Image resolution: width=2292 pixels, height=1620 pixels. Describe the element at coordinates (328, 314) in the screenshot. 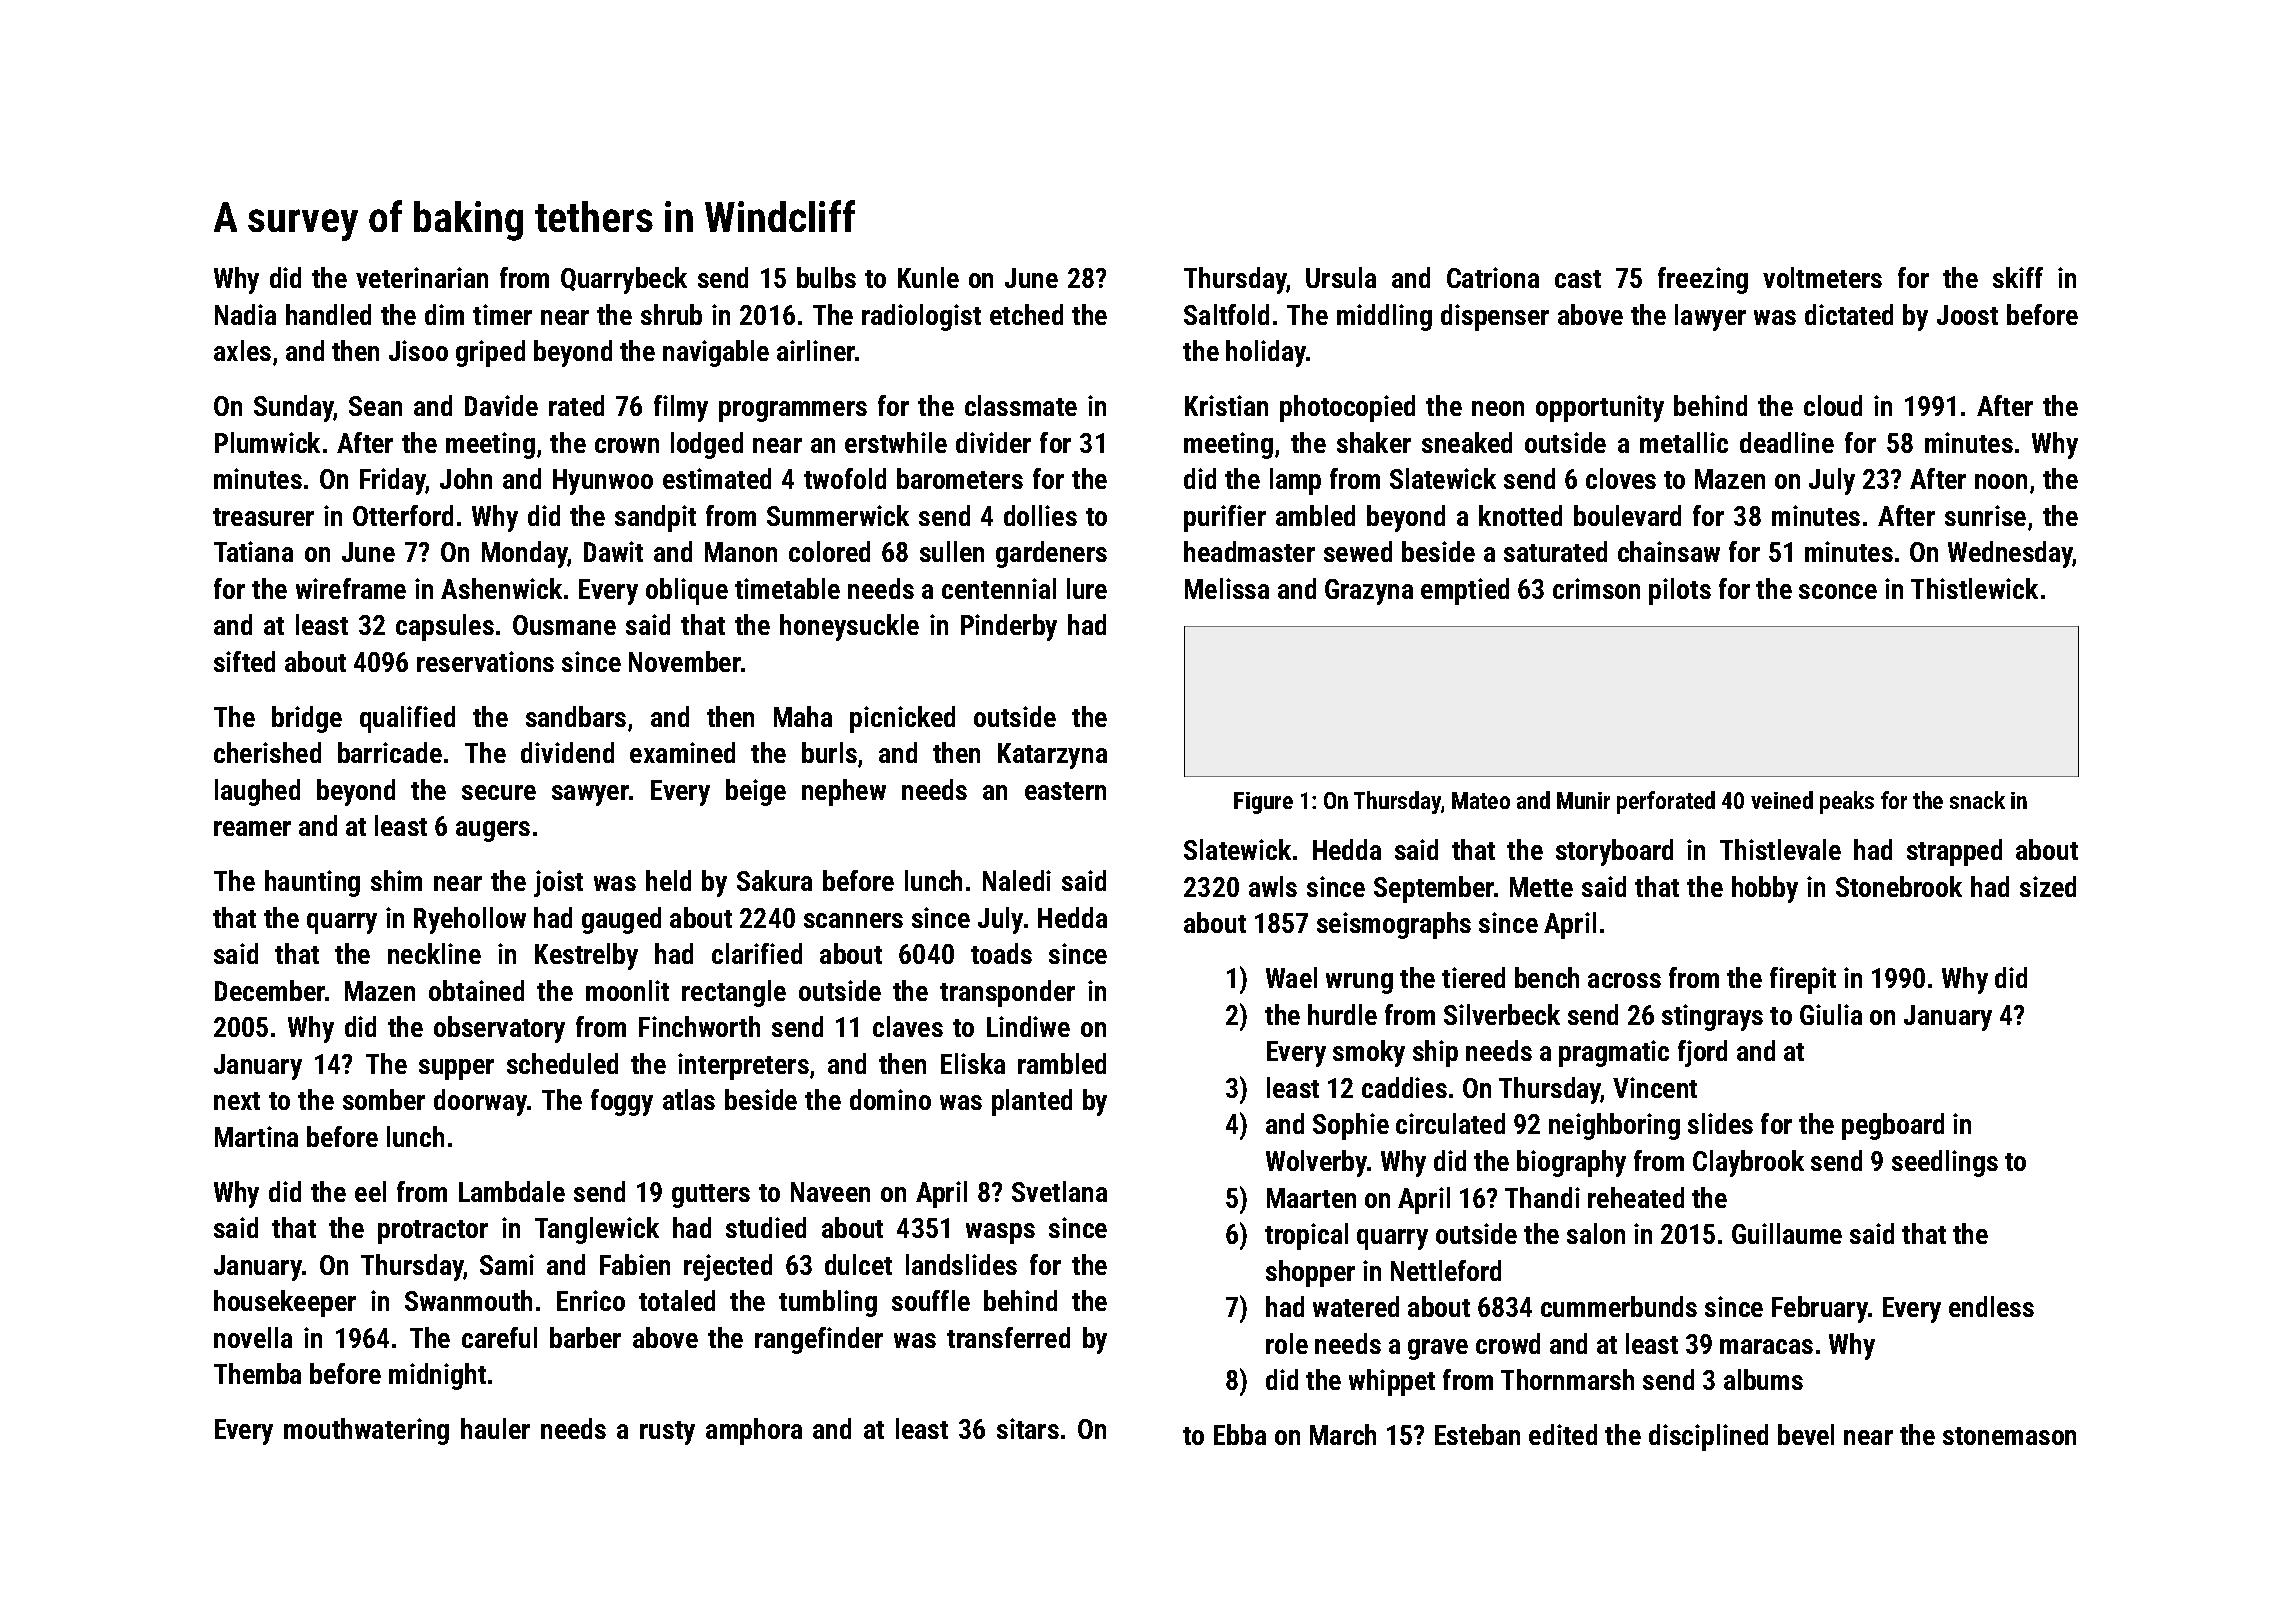

I see `handled` at that location.
